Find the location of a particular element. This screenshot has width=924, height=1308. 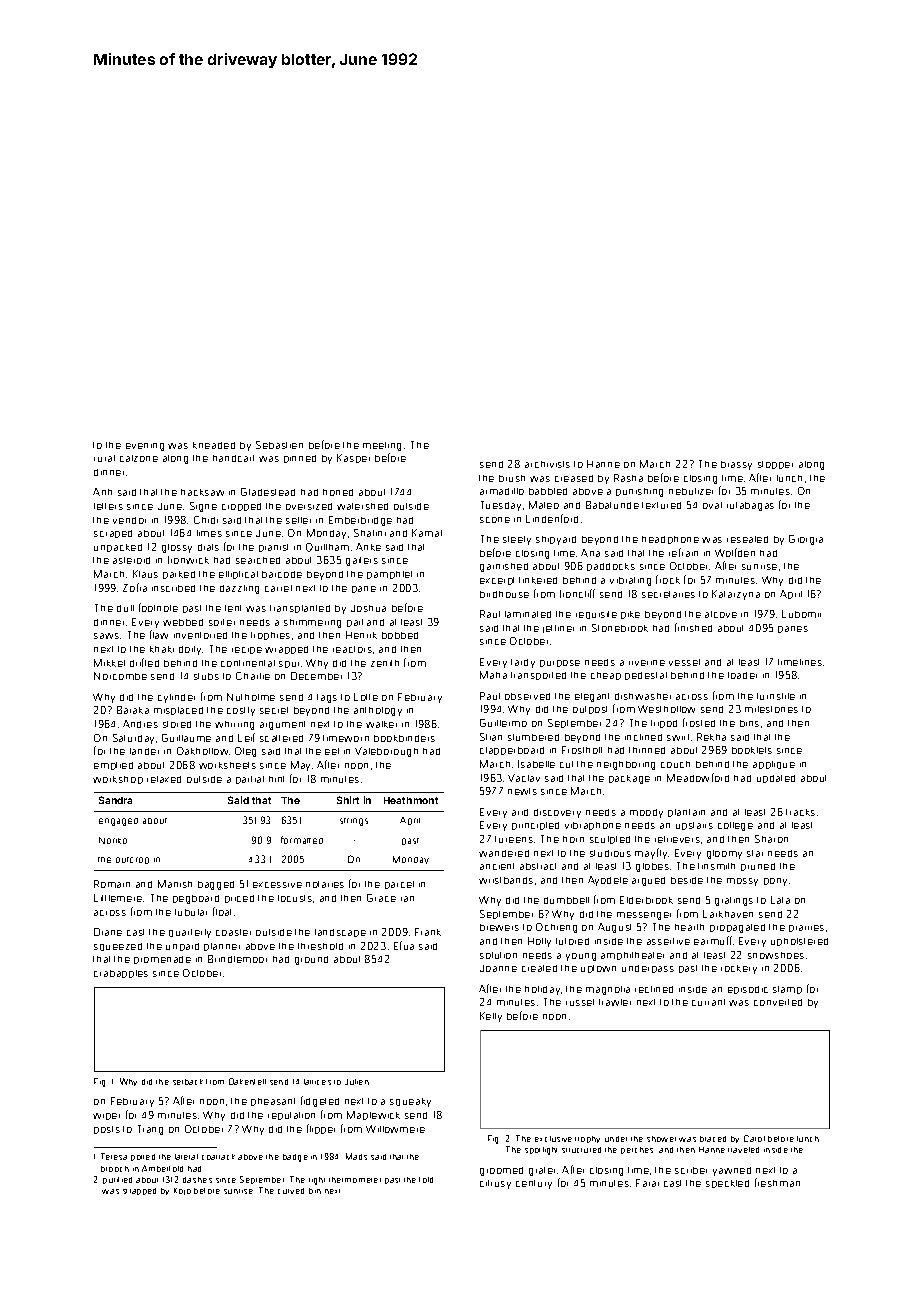

brewers is located at coordinates (499, 927).
